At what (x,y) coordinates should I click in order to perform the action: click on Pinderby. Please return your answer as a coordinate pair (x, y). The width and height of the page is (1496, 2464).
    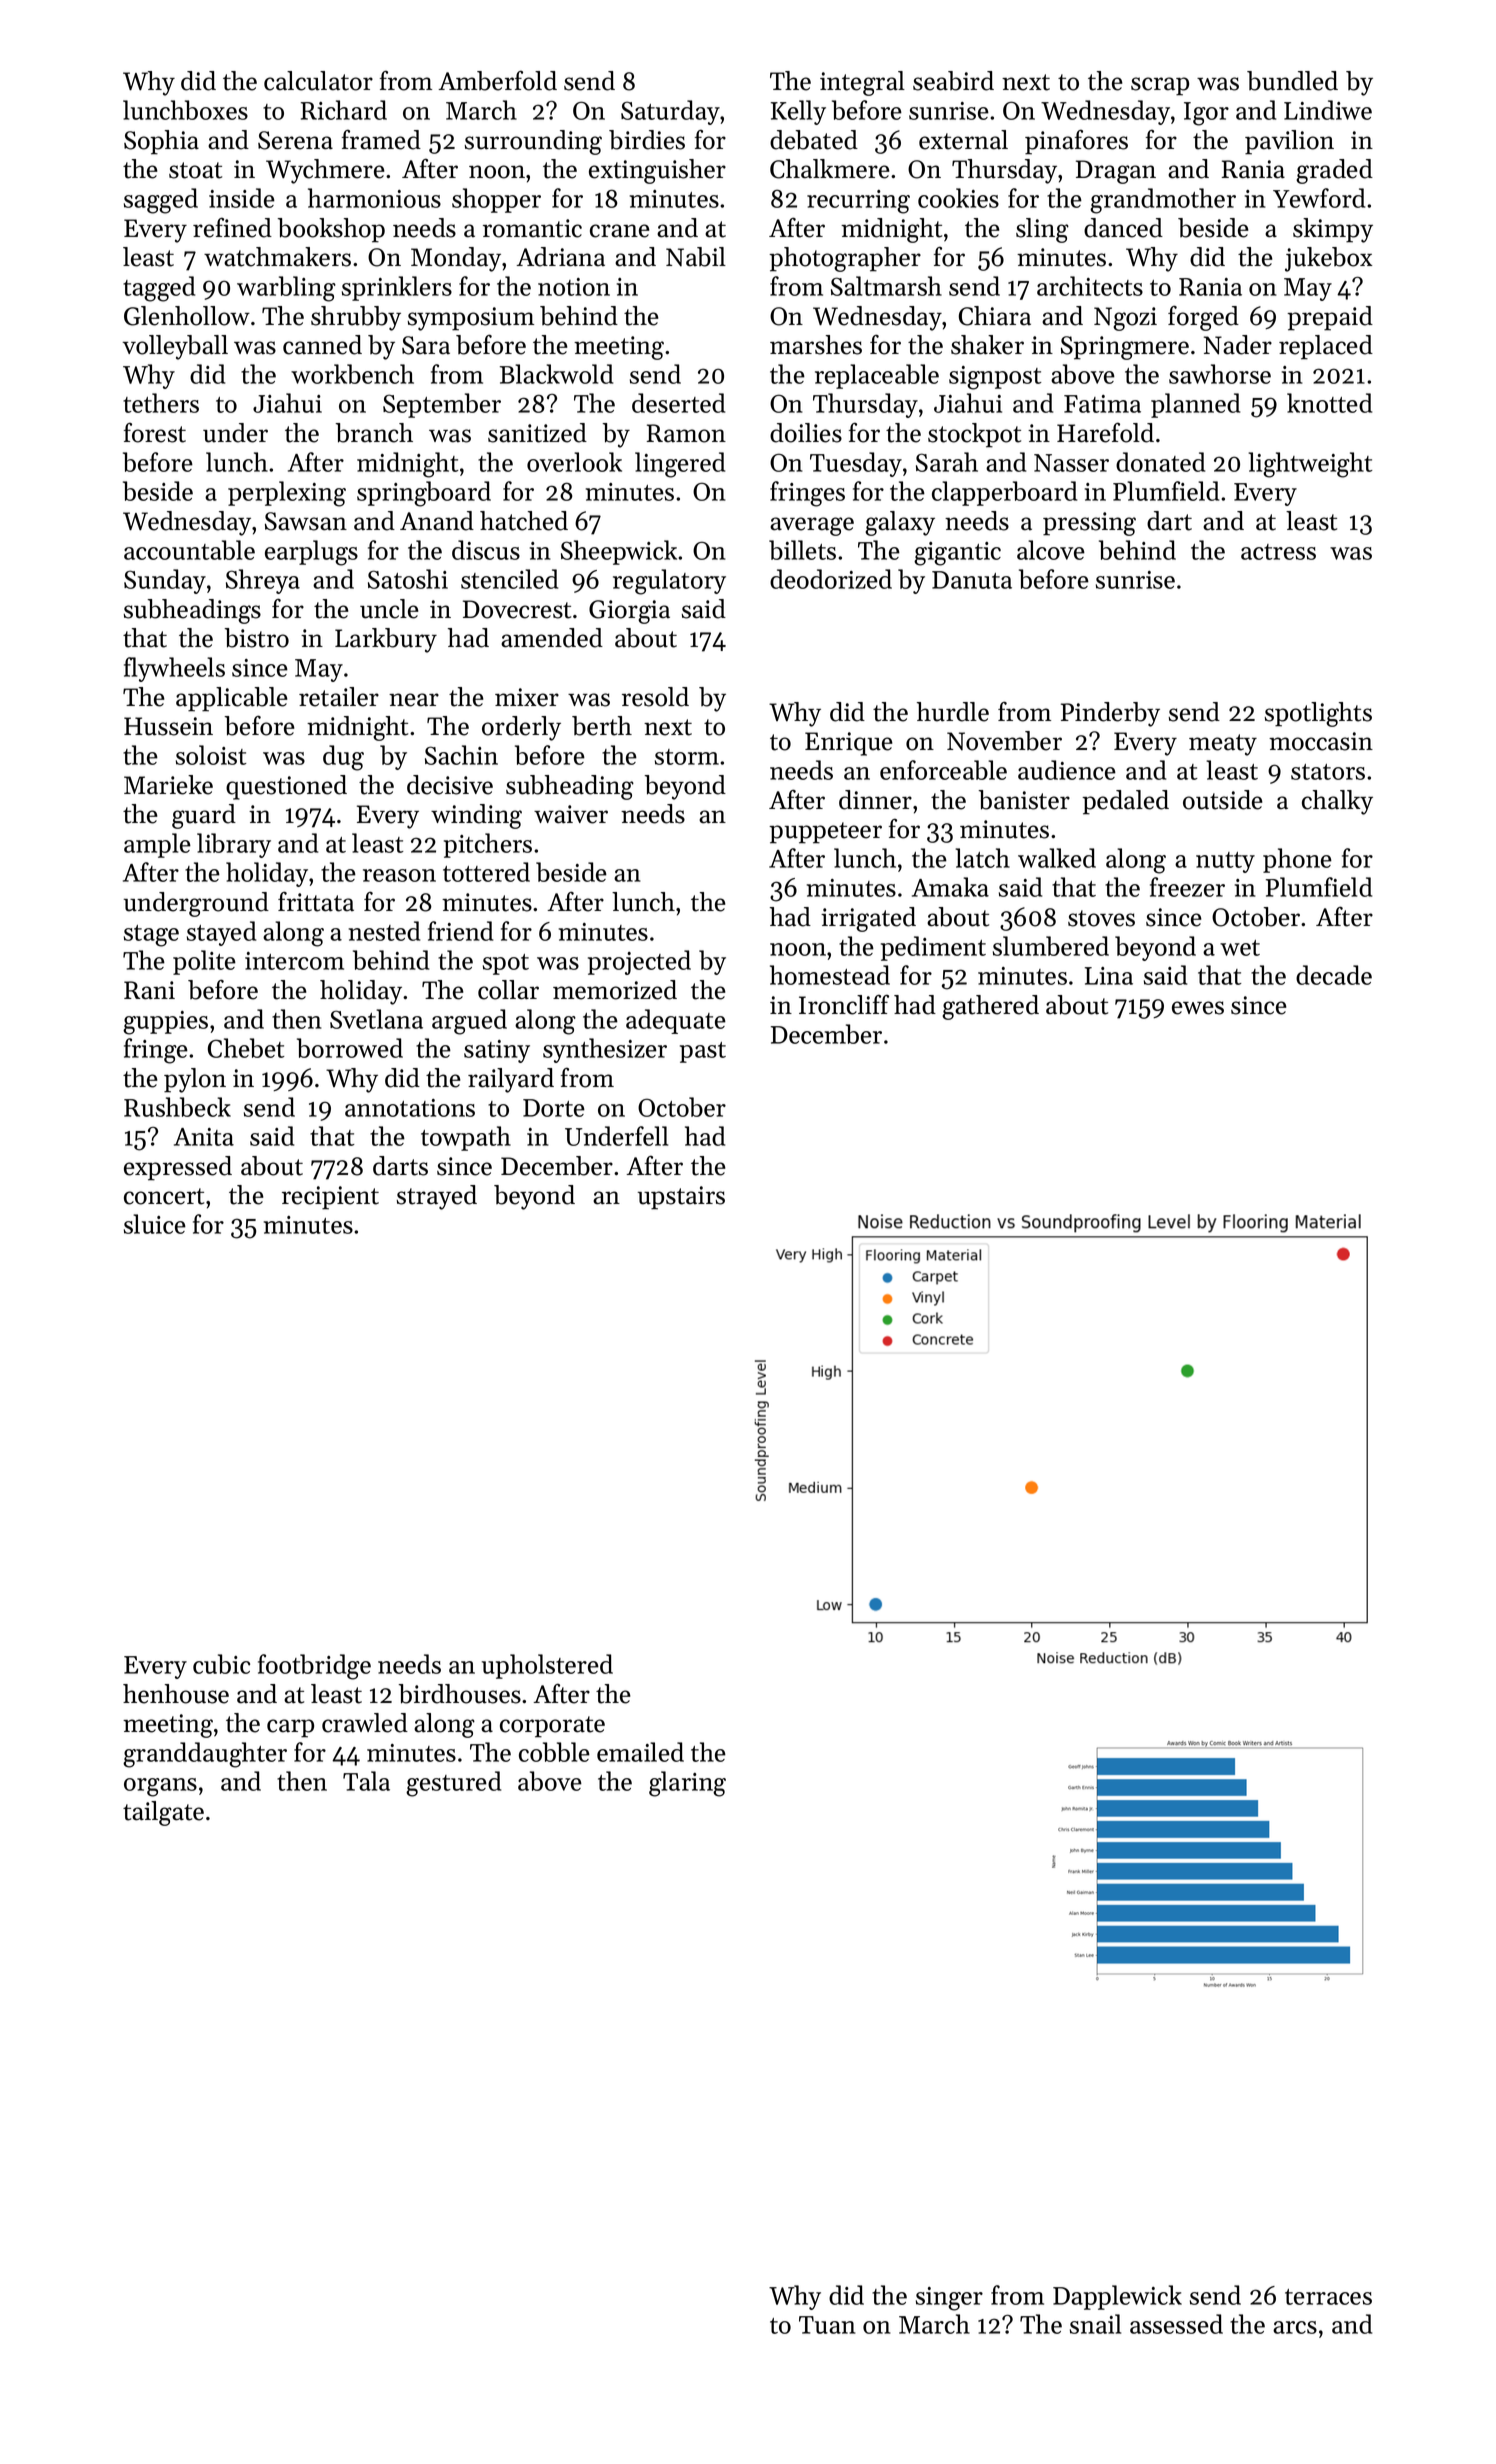
    Looking at the image, I should click on (1110, 714).
